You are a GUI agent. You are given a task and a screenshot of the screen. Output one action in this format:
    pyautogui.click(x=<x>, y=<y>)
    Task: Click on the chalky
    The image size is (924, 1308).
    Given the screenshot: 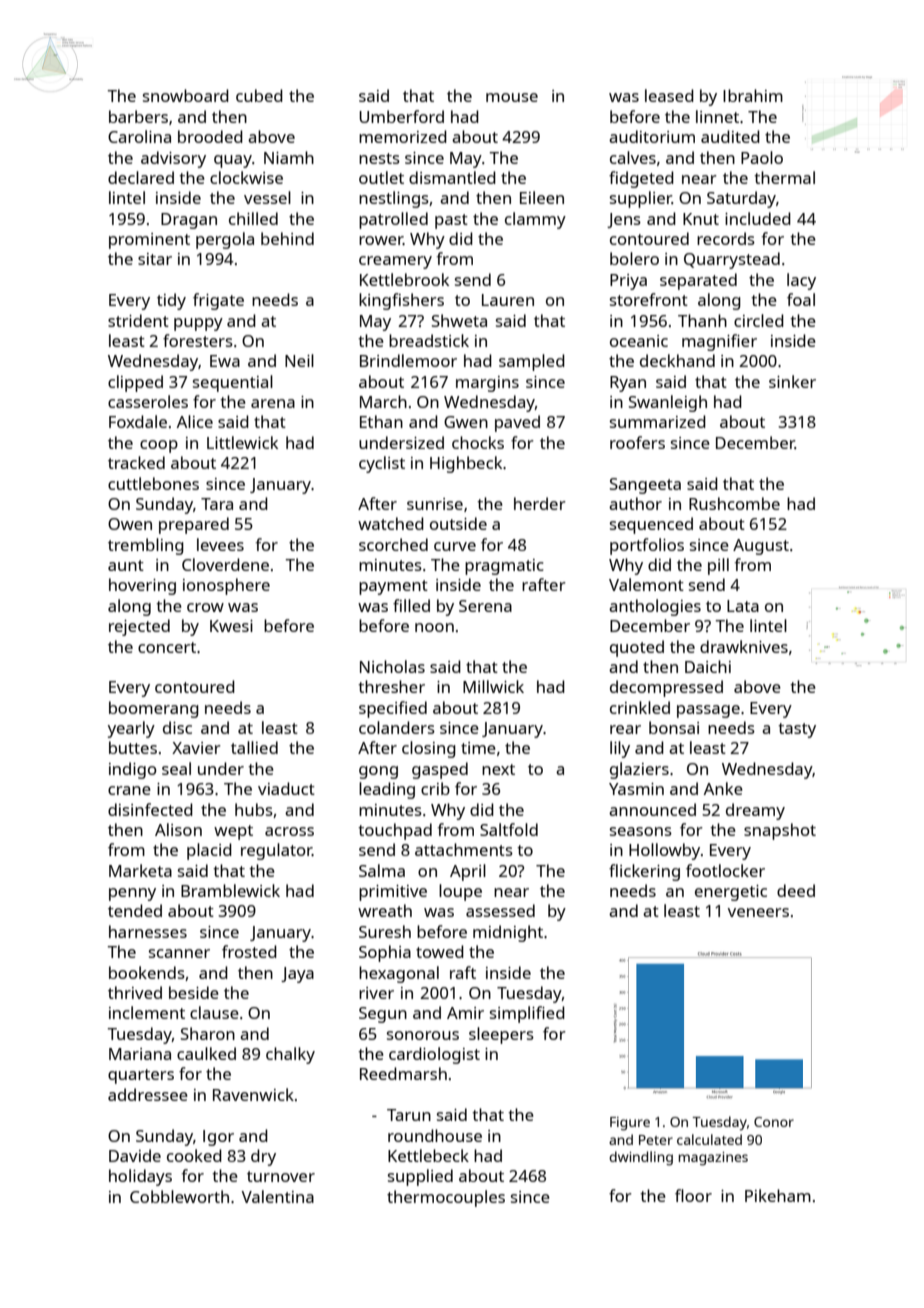 What is the action you would take?
    pyautogui.click(x=290, y=1055)
